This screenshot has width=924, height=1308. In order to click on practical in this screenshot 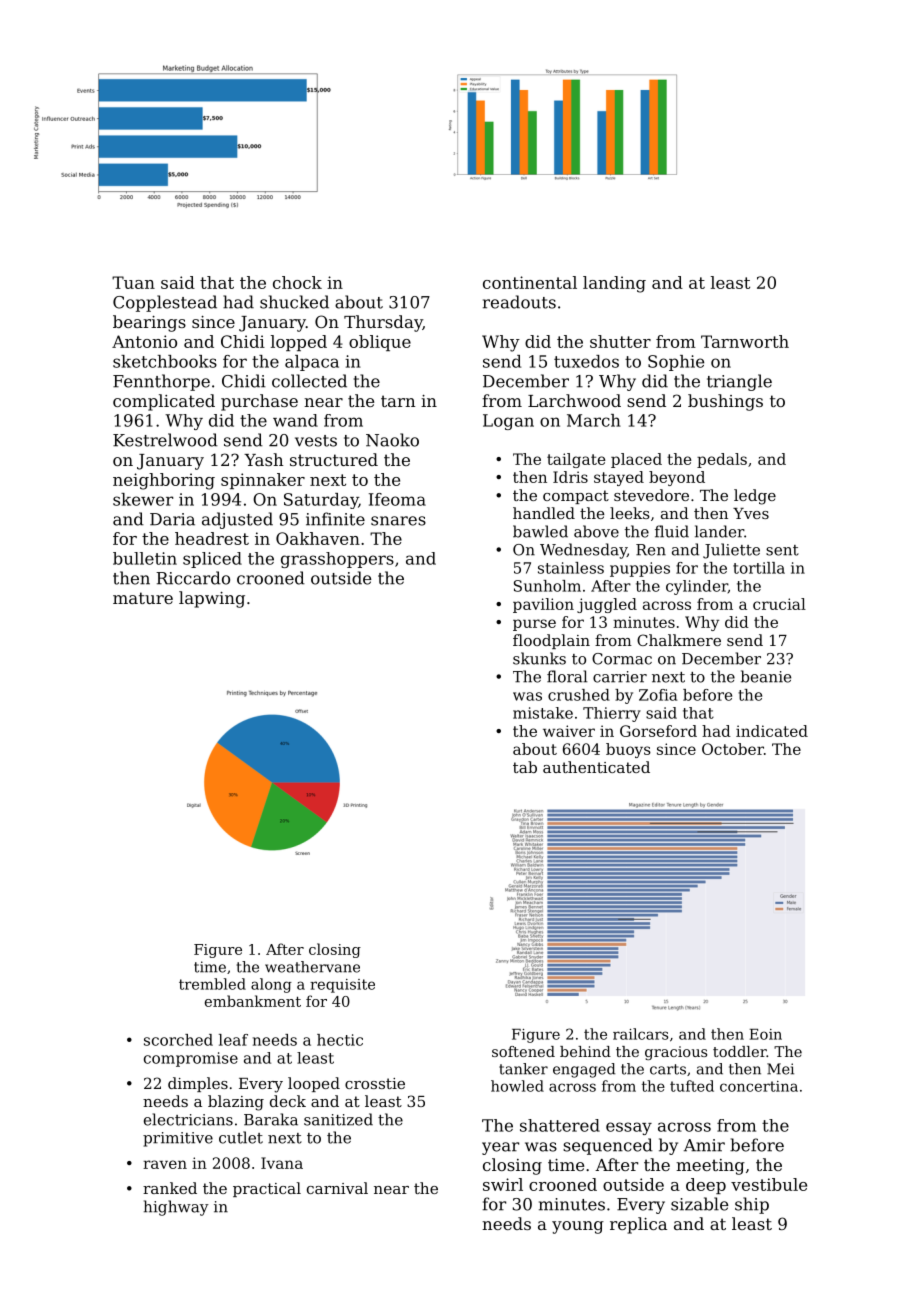, I will do `click(267, 1189)`.
